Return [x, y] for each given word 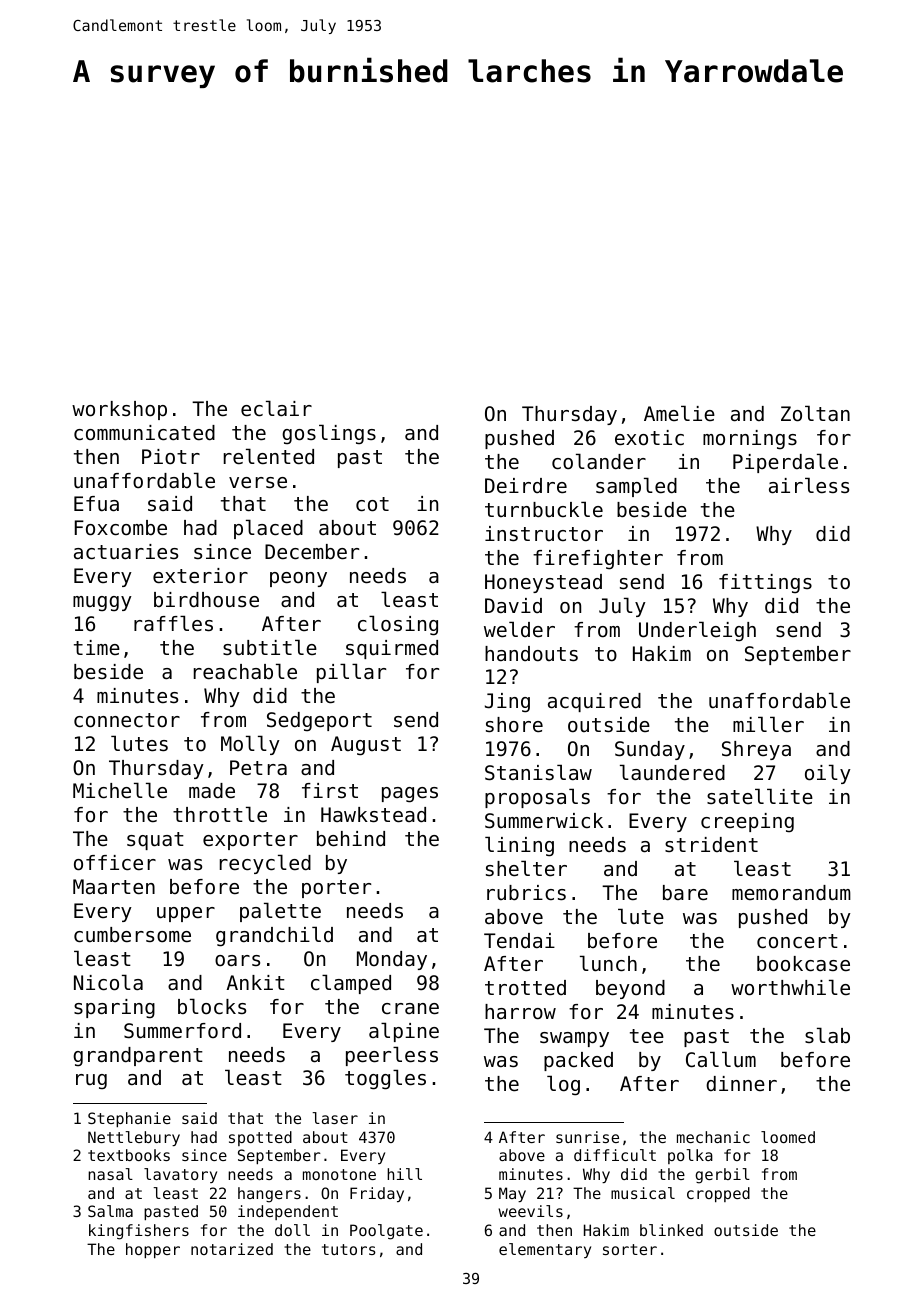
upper [186, 914]
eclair [276, 408]
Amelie [679, 413]
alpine [404, 1032]
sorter [630, 1249]
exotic [649, 438]
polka [690, 1156]
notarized [232, 1249]
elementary [545, 1250]
